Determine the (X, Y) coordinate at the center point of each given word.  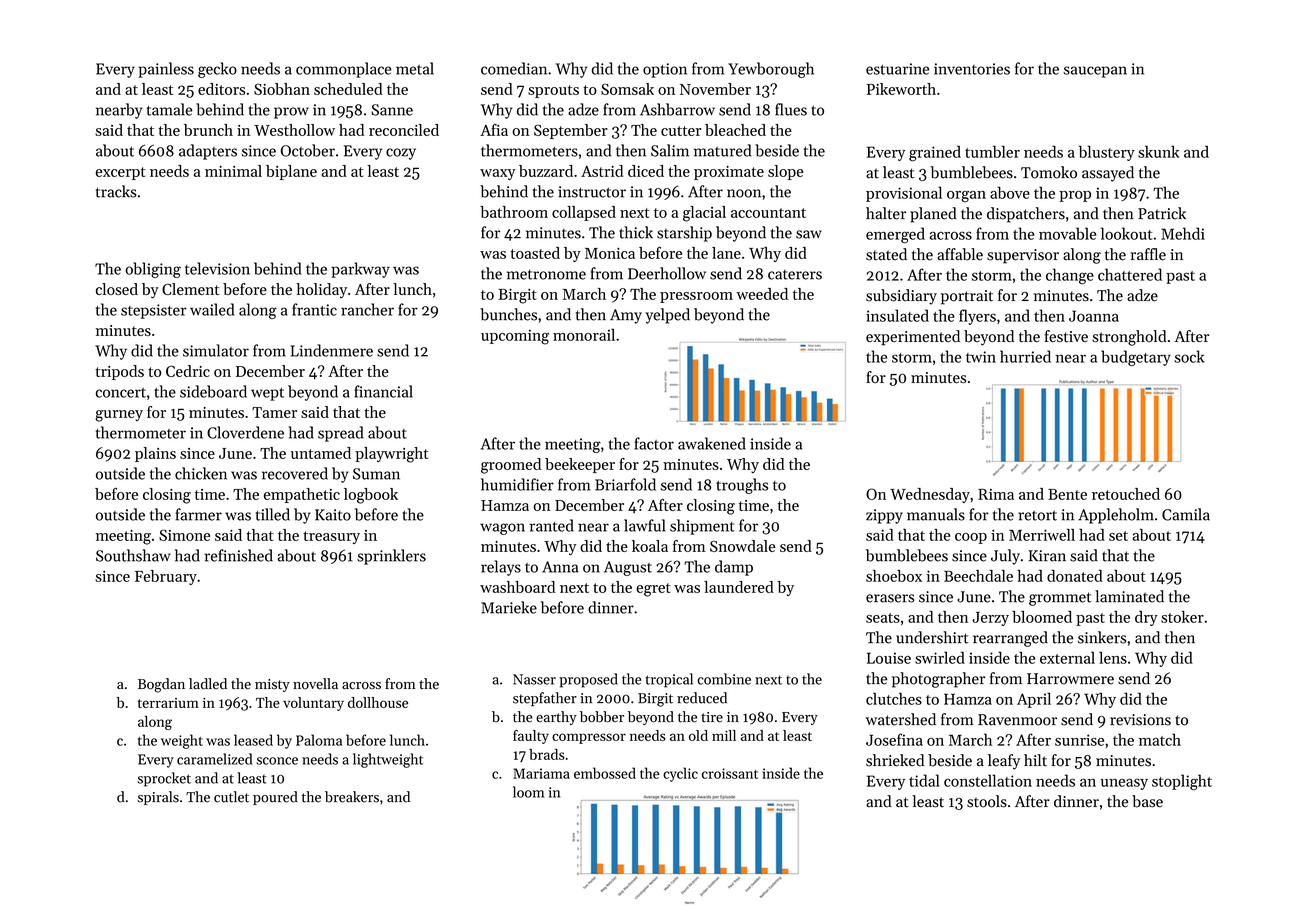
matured (722, 150)
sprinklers (391, 557)
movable (1067, 233)
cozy (401, 154)
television (217, 268)
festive (1066, 336)
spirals (158, 798)
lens (1113, 657)
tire (712, 717)
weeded (762, 294)
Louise (889, 658)
